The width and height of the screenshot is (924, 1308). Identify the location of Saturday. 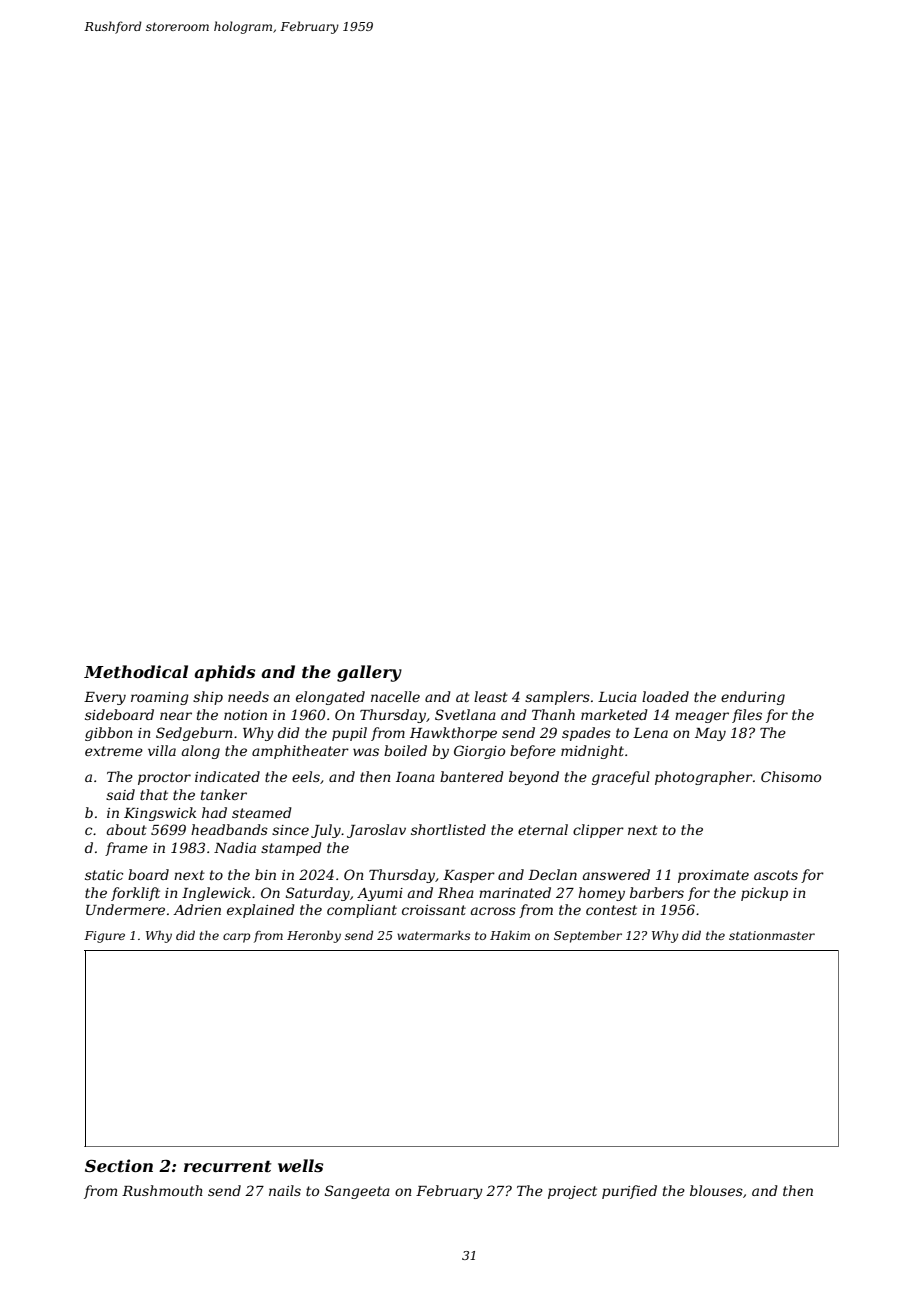
(318, 894).
